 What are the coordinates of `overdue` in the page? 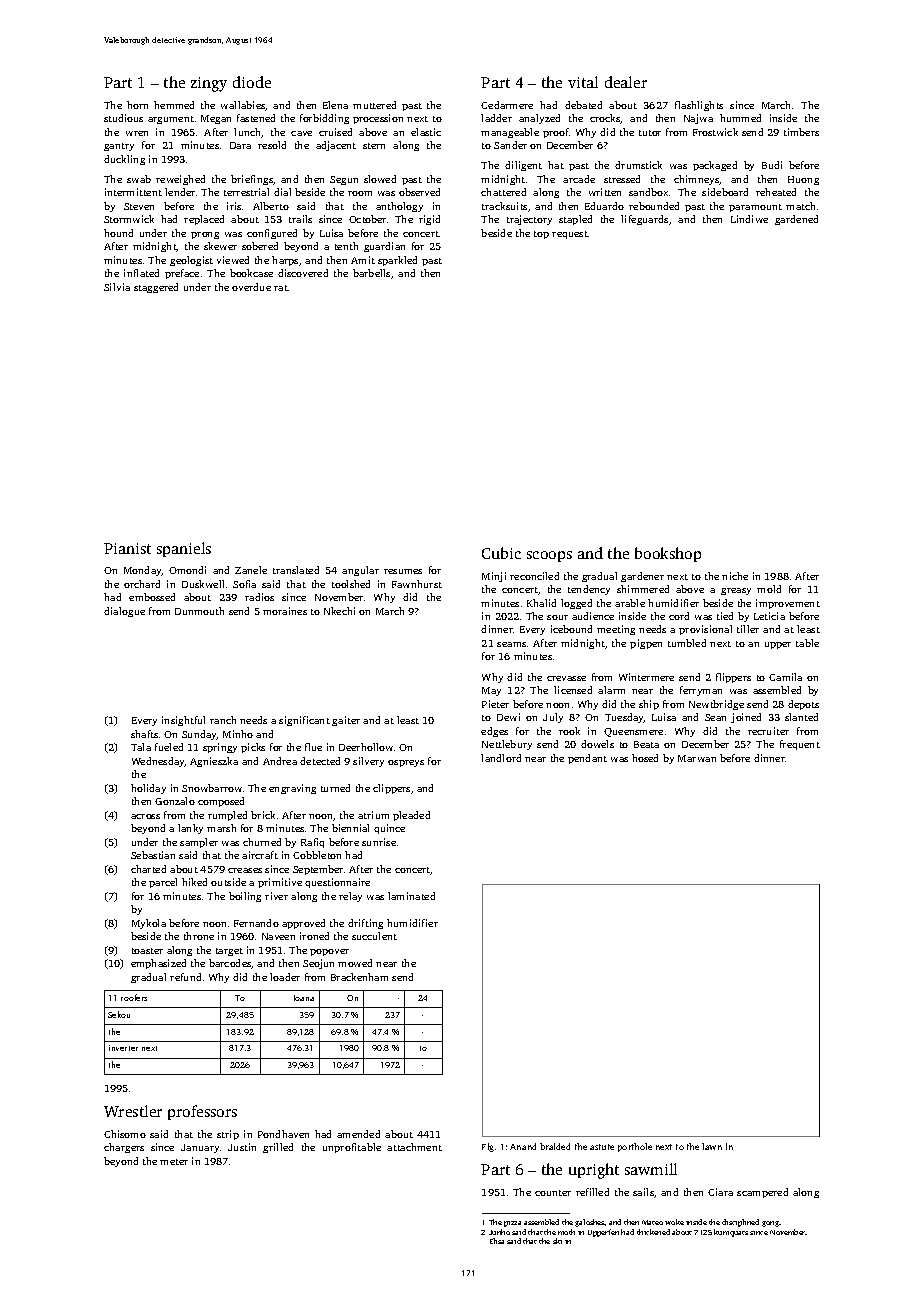 It's located at (251, 287).
